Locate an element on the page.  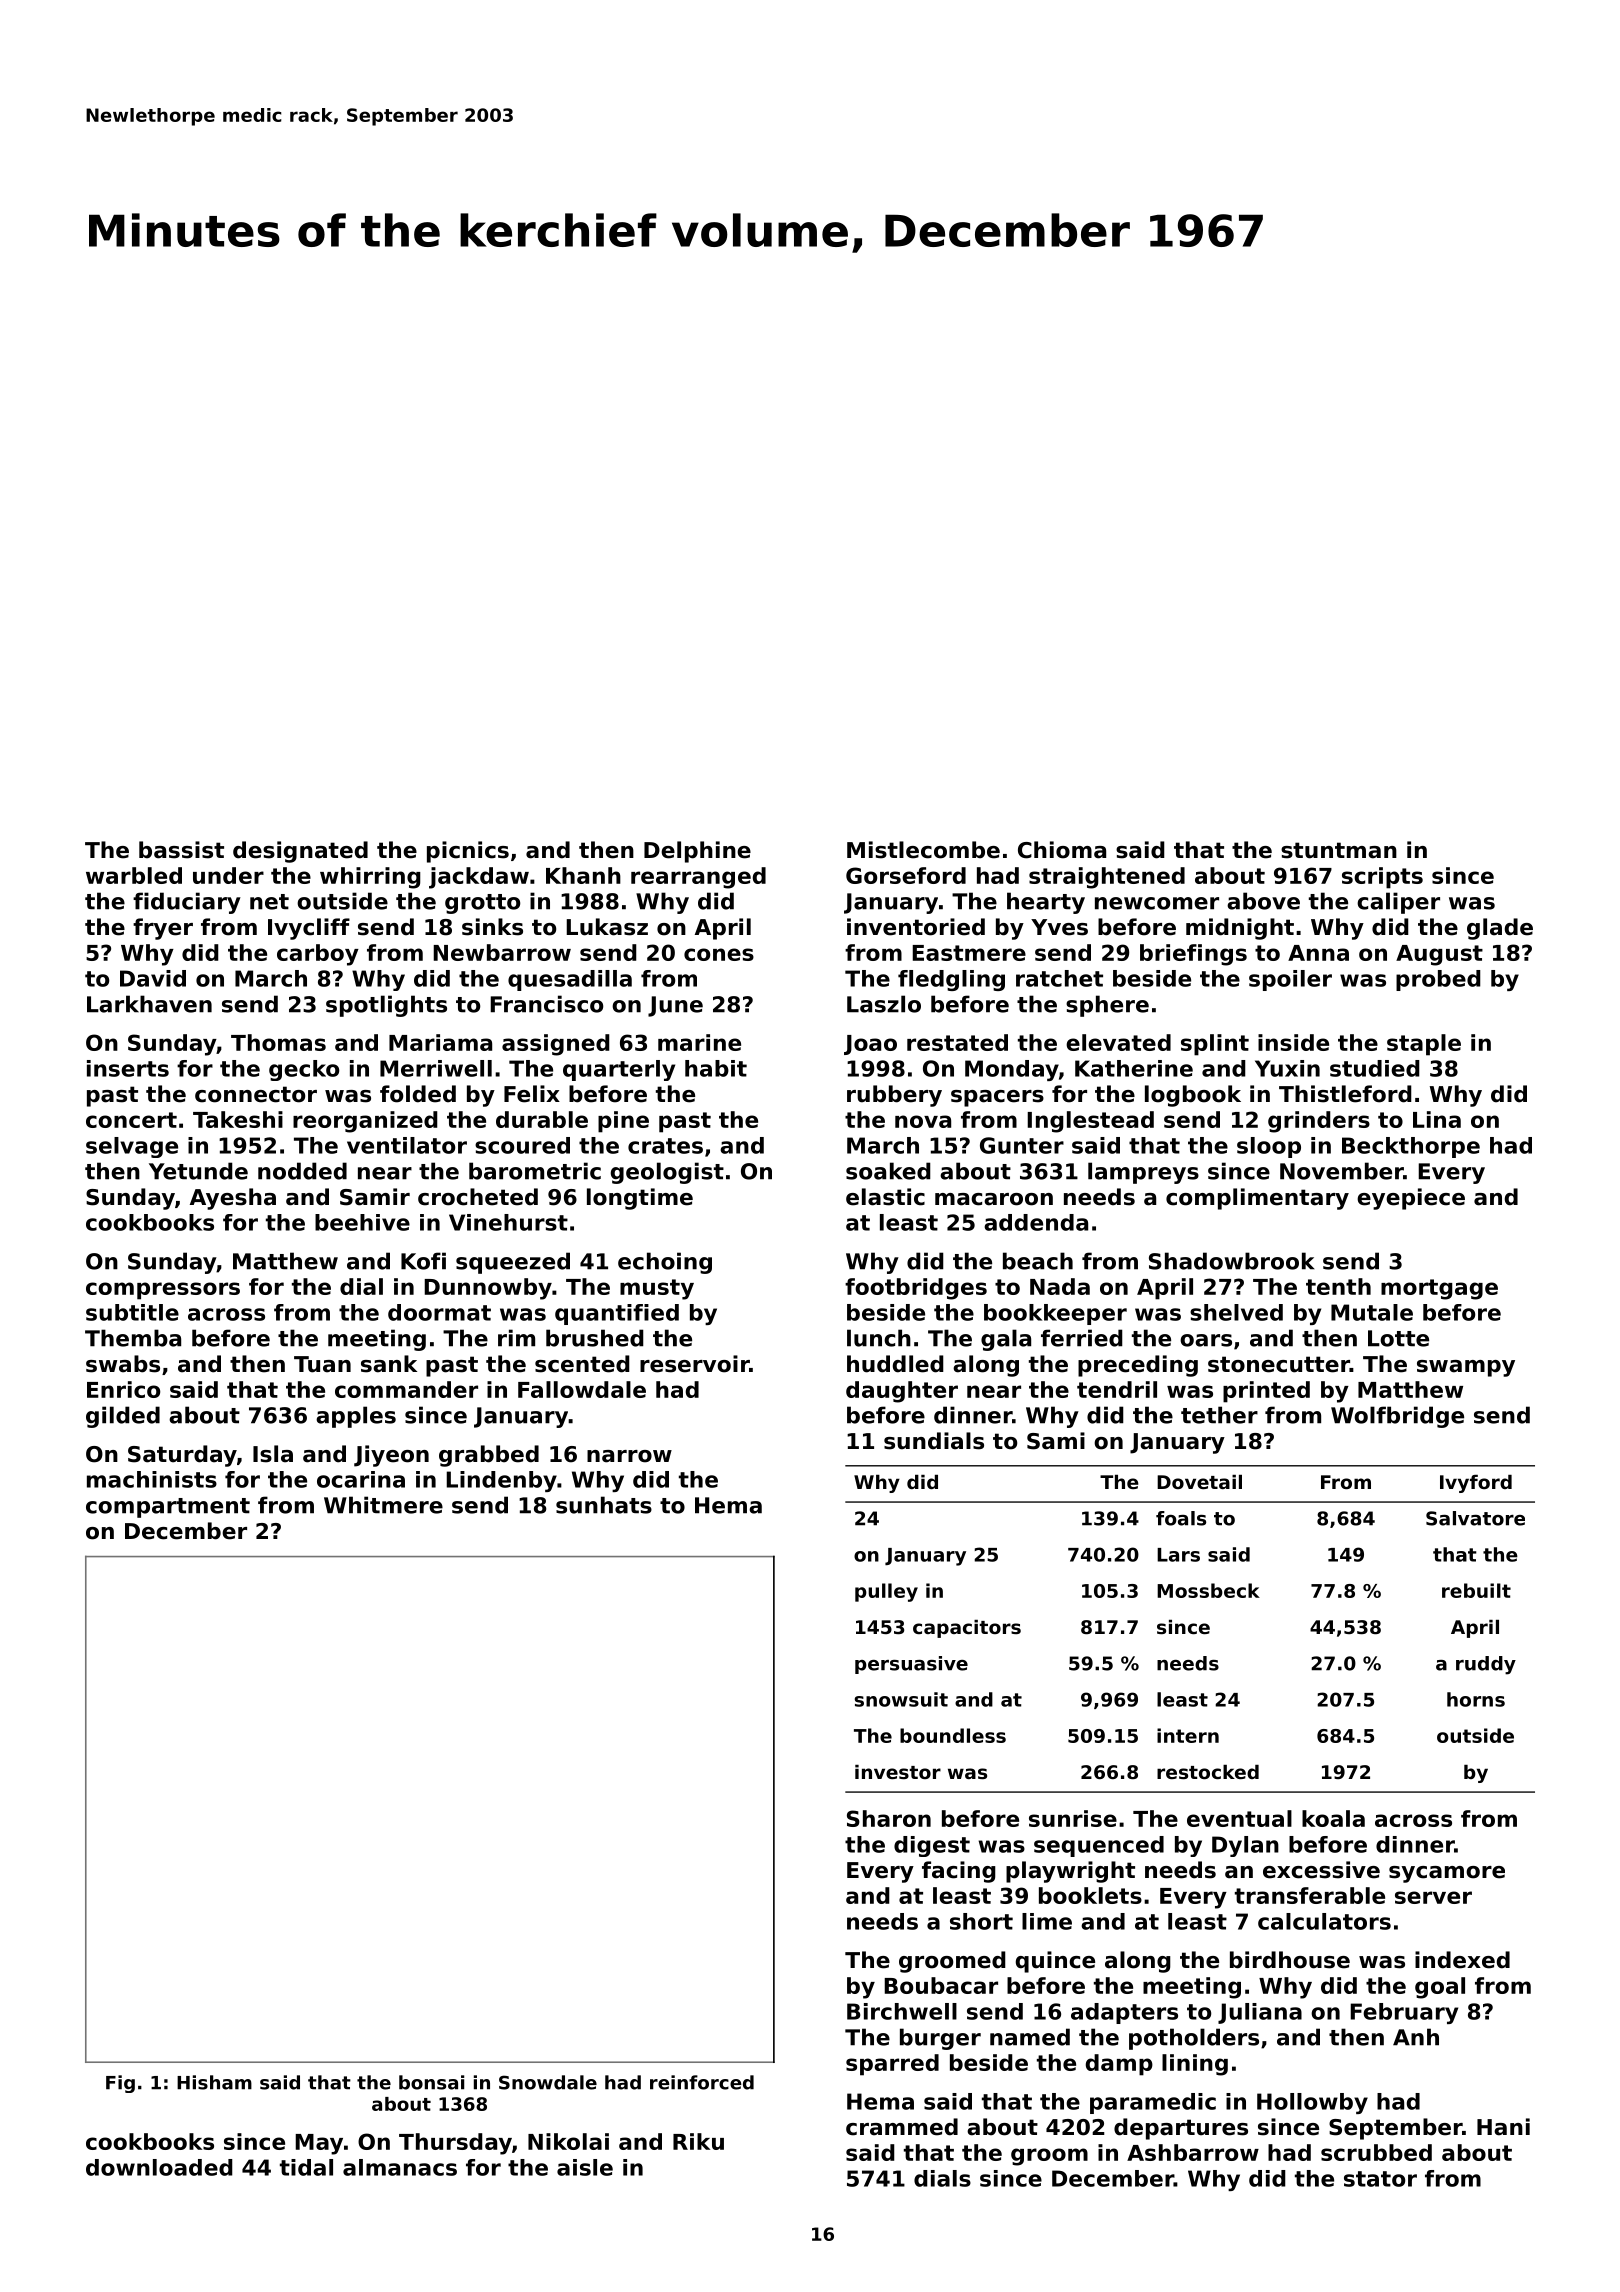
stator is located at coordinates (1380, 2179).
